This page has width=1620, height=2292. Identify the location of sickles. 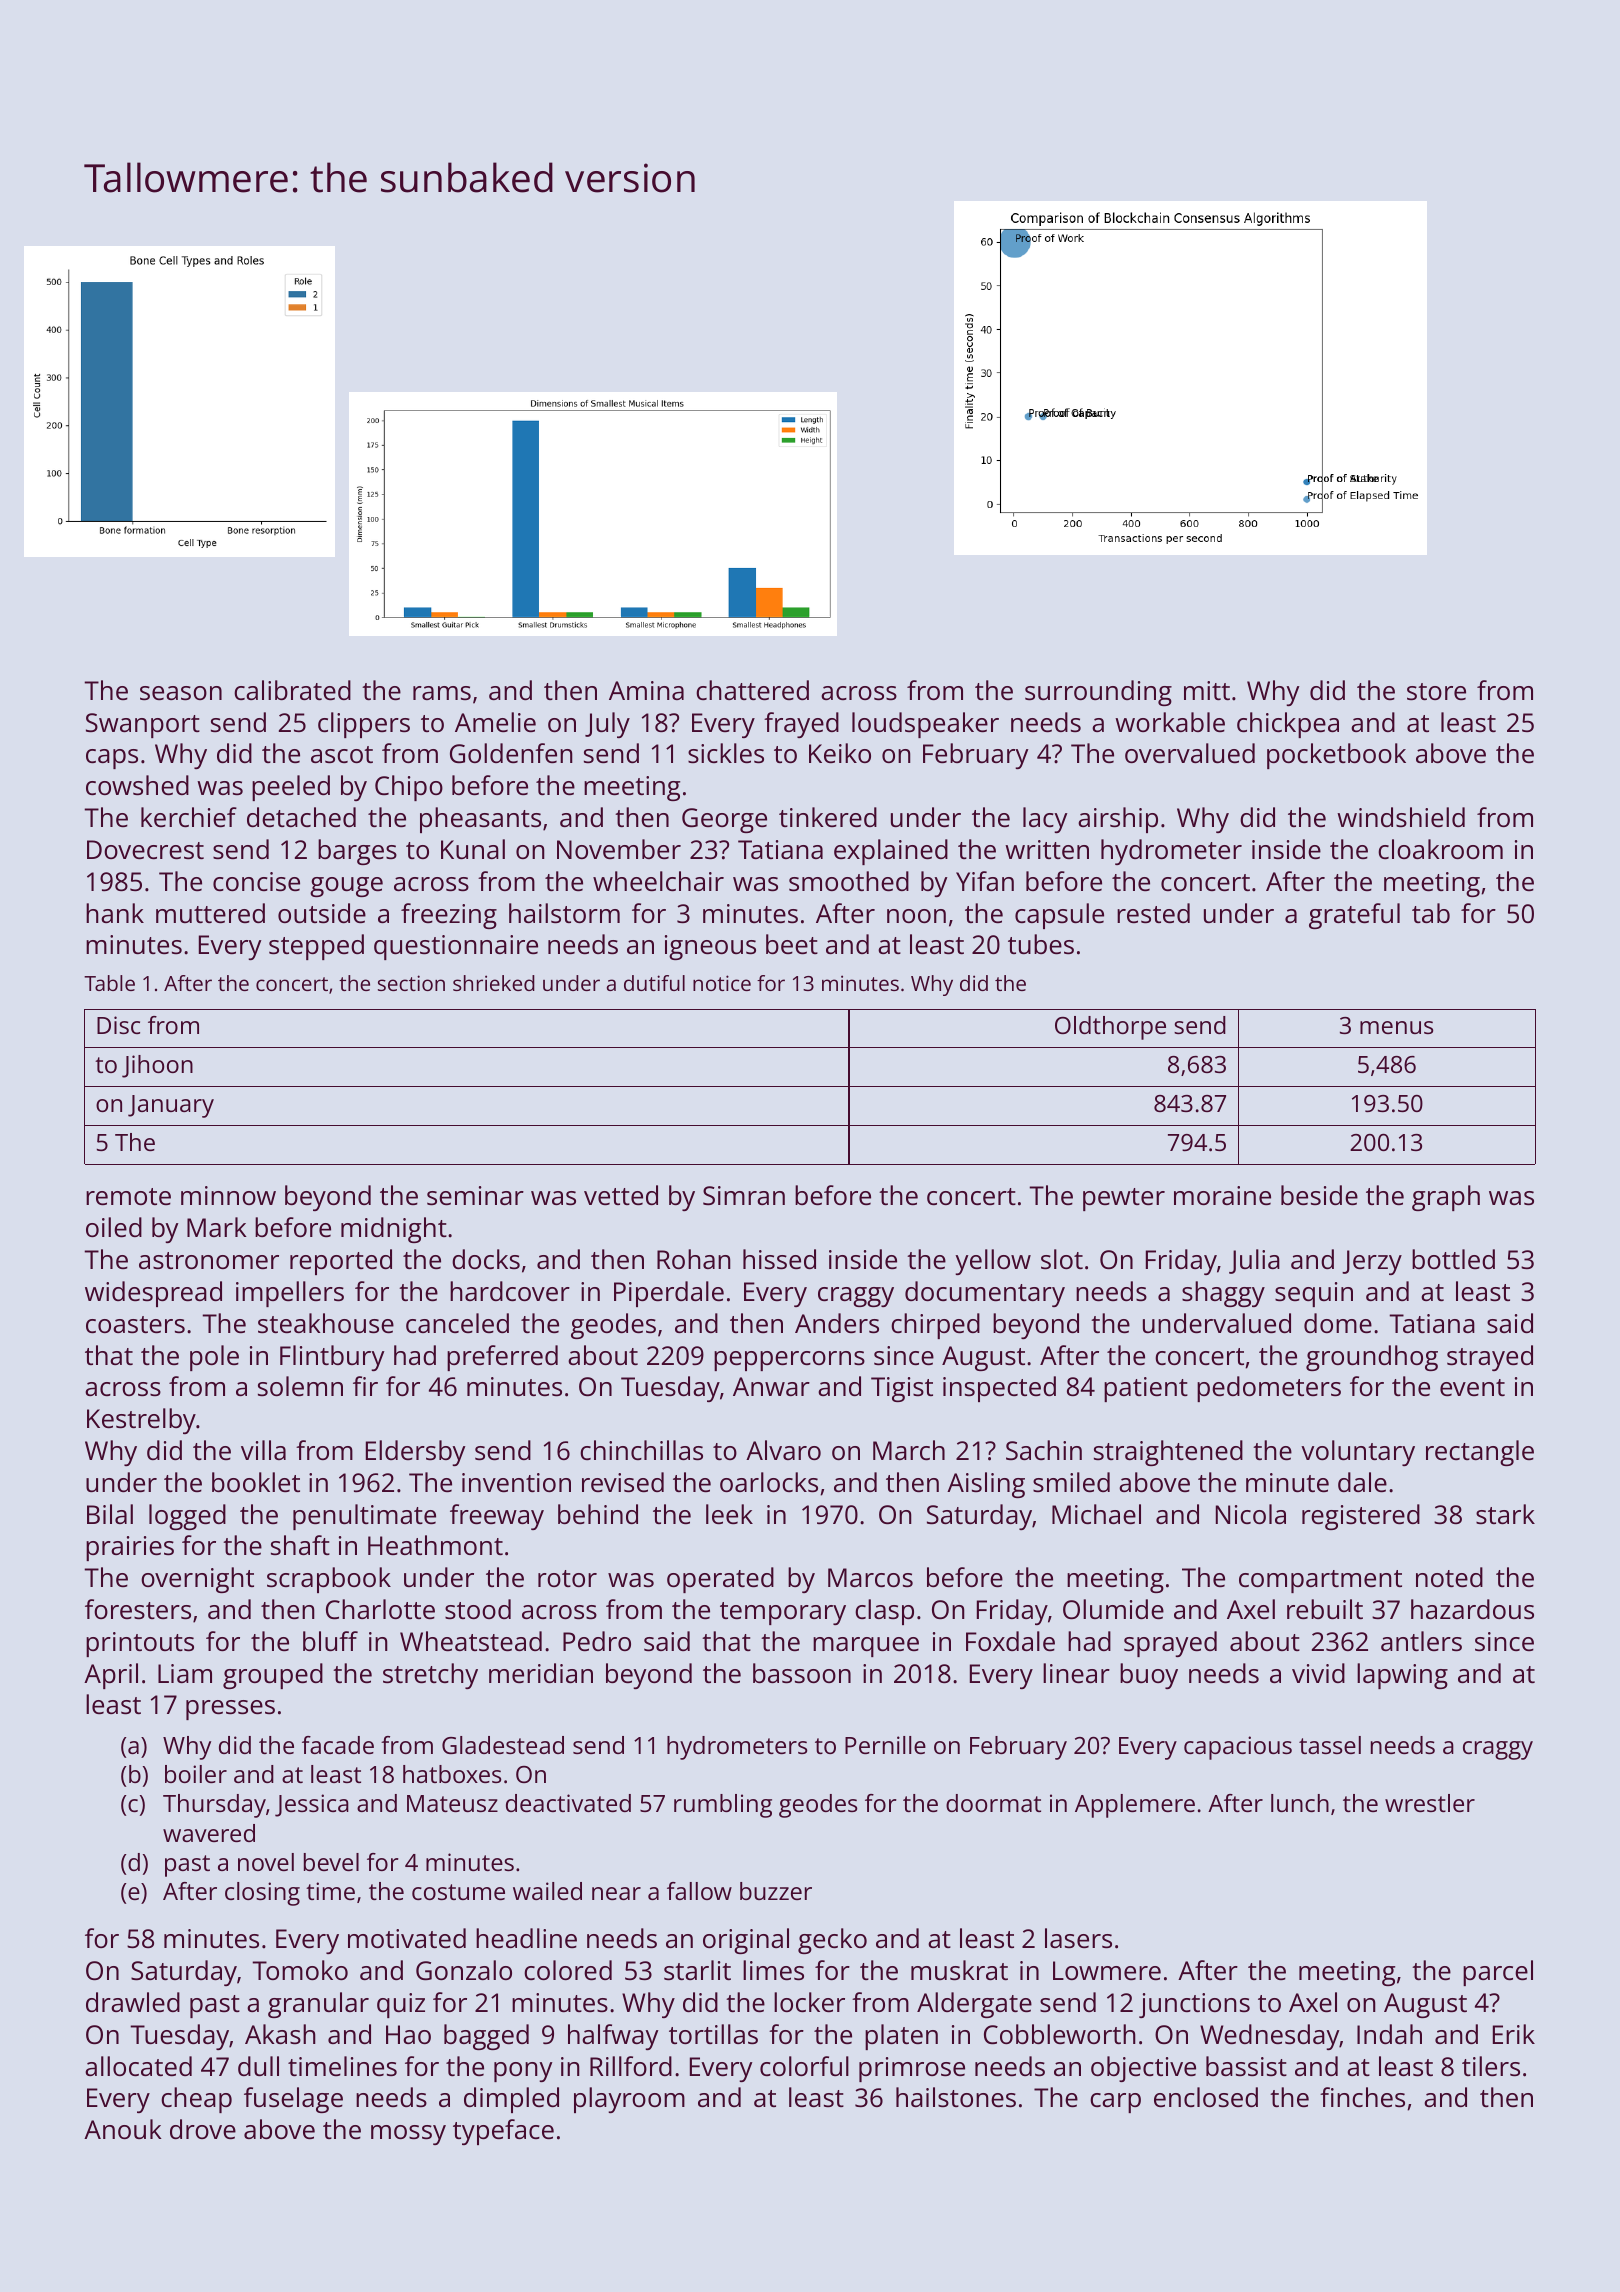
(726, 753).
